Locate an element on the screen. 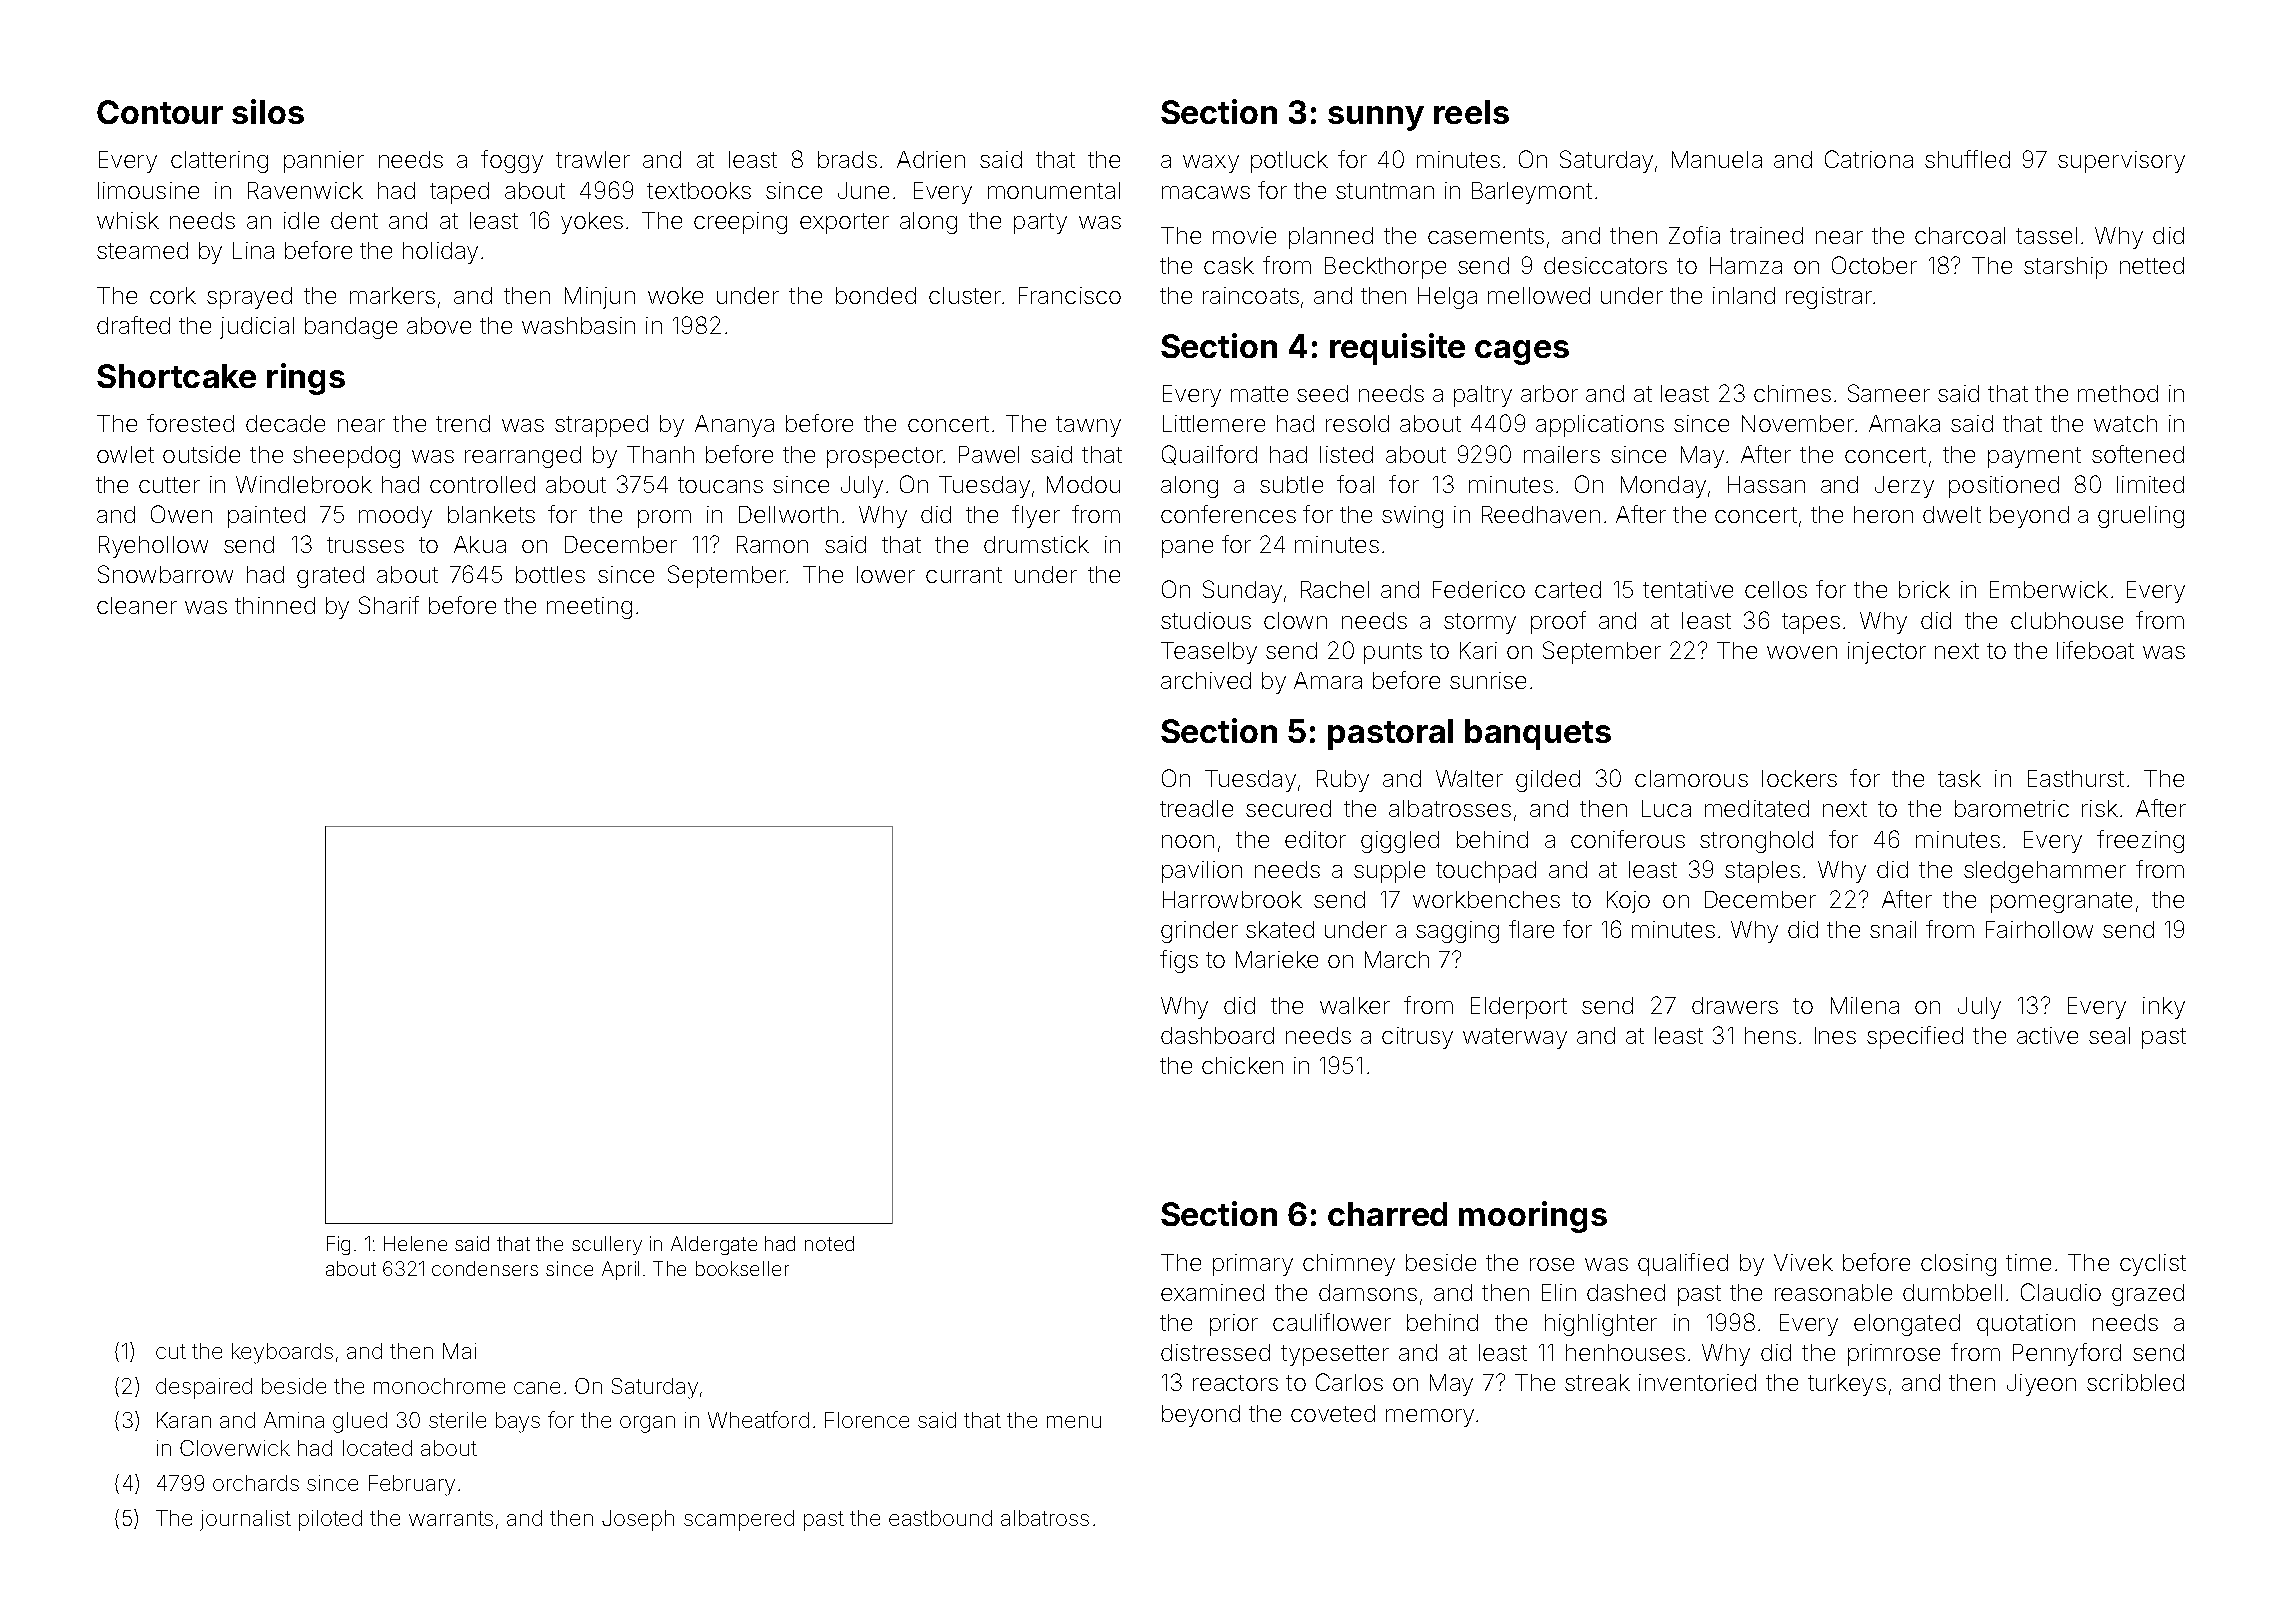 This screenshot has height=1614, width=2282. time is located at coordinates (2028, 1262).
